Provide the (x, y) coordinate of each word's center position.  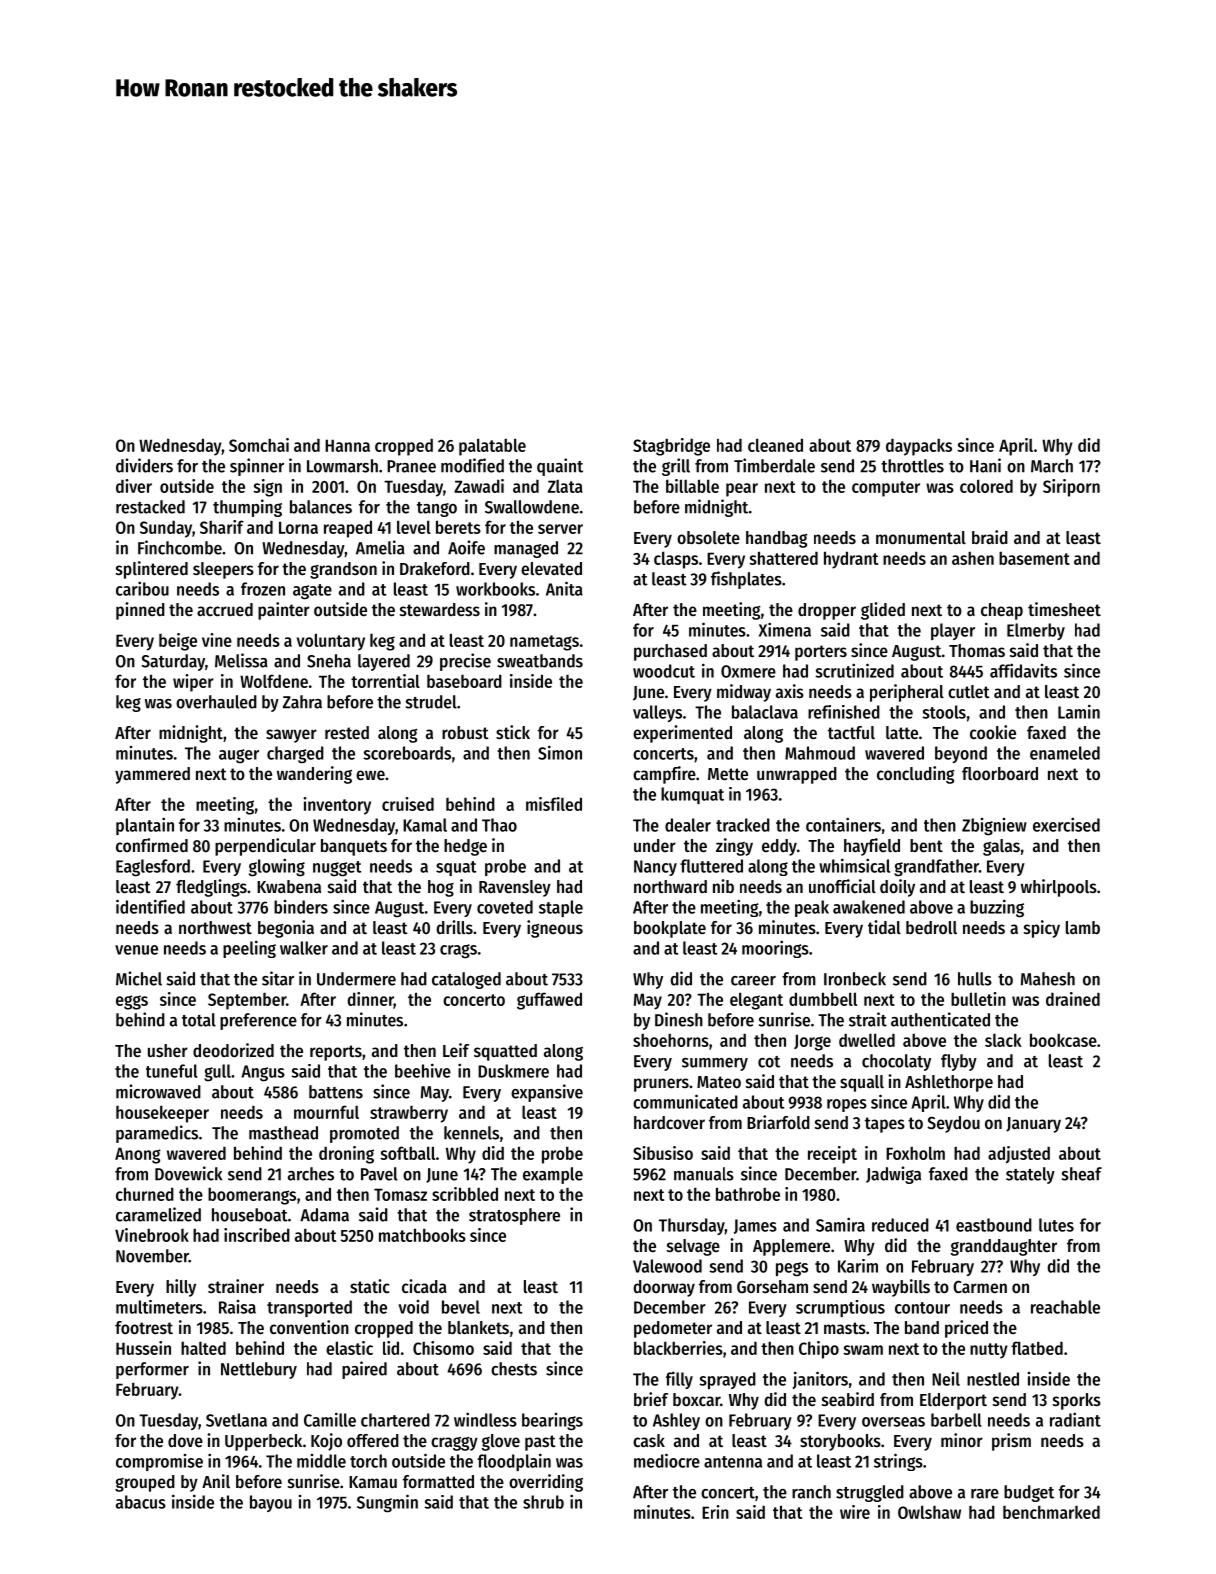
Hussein (143, 1348)
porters (821, 653)
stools (944, 712)
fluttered (711, 866)
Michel (139, 978)
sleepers (223, 570)
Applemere (791, 1247)
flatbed (1037, 1348)
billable (692, 486)
